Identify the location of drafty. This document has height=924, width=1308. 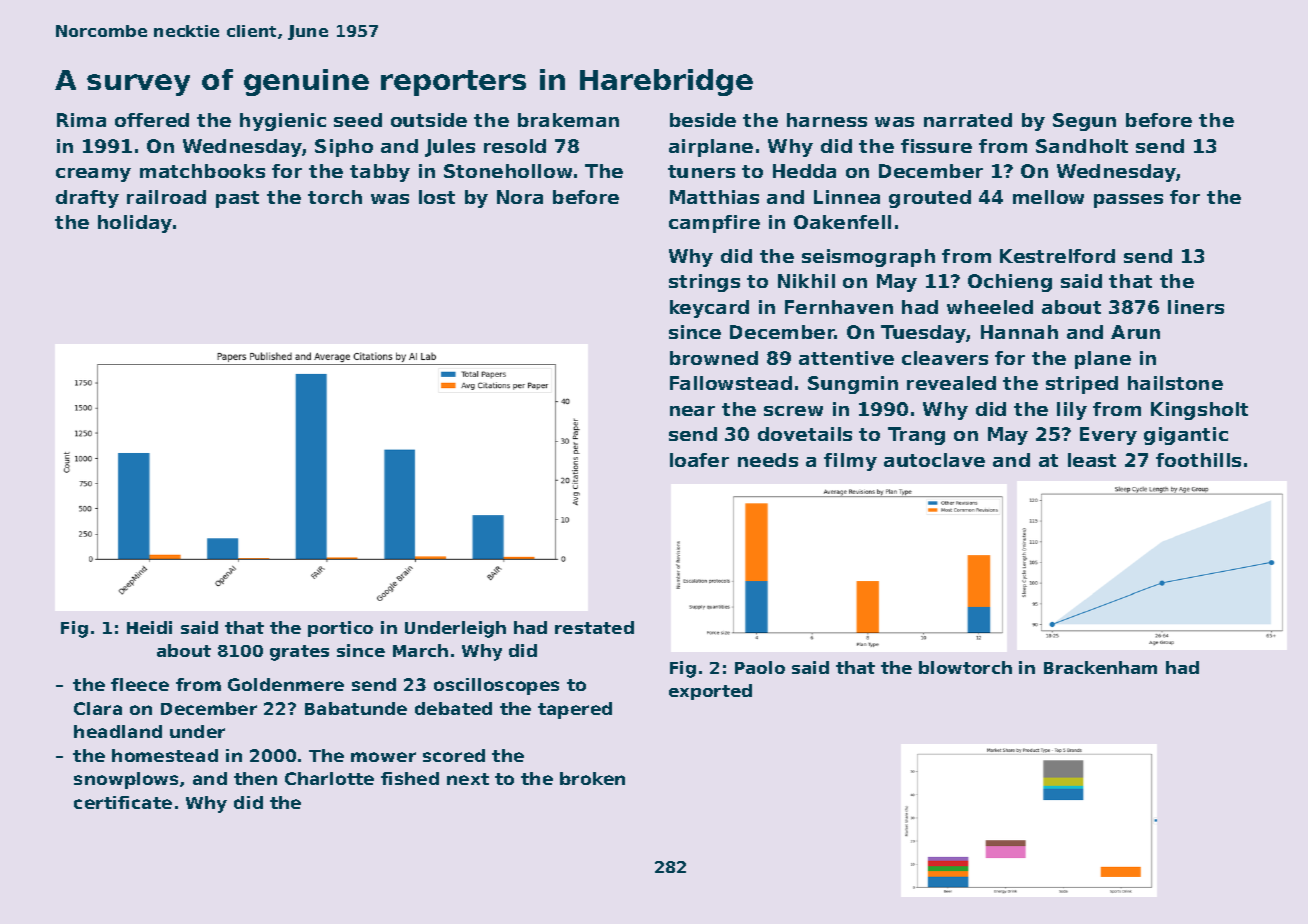
(87, 199).
